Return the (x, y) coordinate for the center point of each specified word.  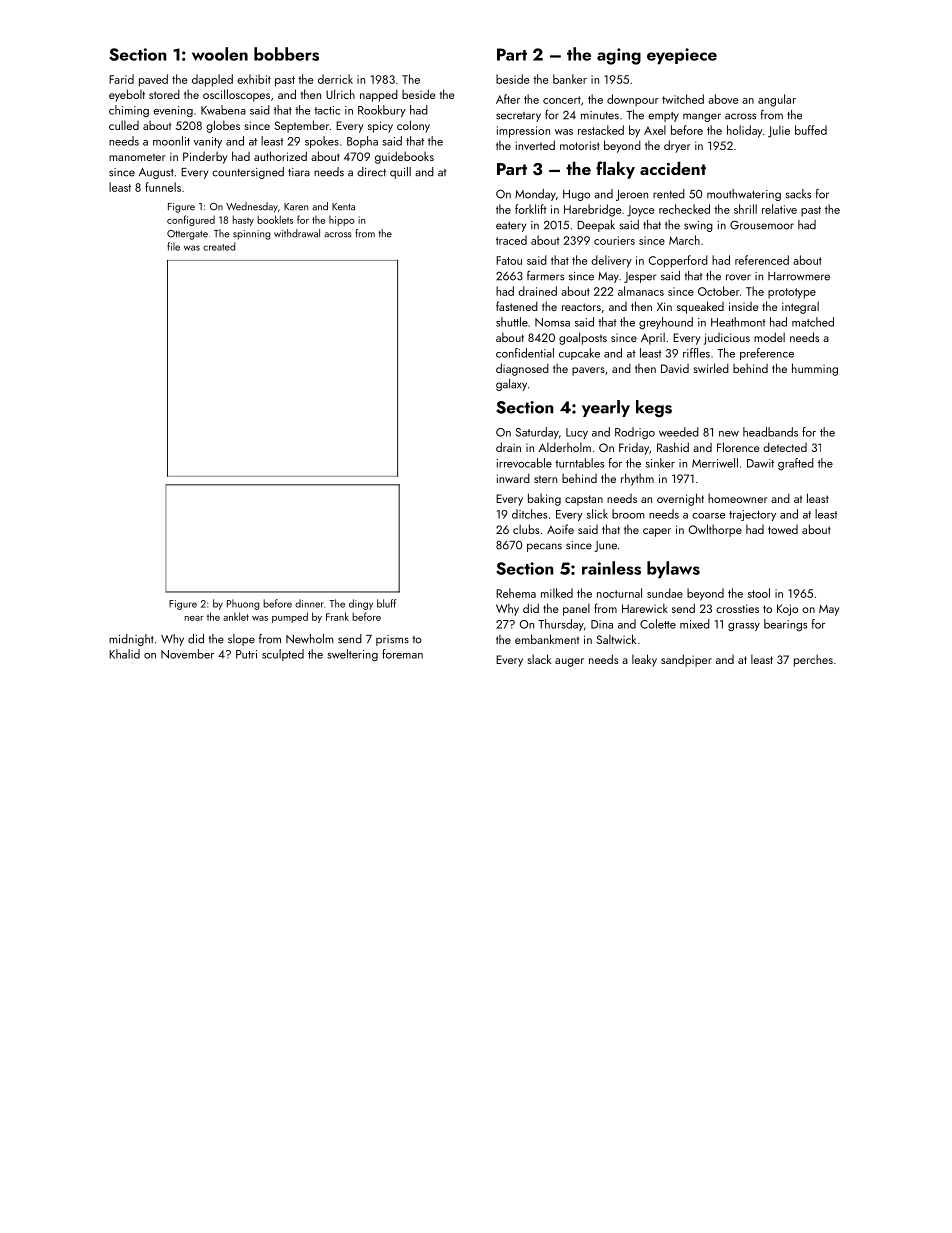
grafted (796, 464)
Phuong (243, 604)
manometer (137, 157)
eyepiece (682, 56)
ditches (529, 514)
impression (523, 132)
